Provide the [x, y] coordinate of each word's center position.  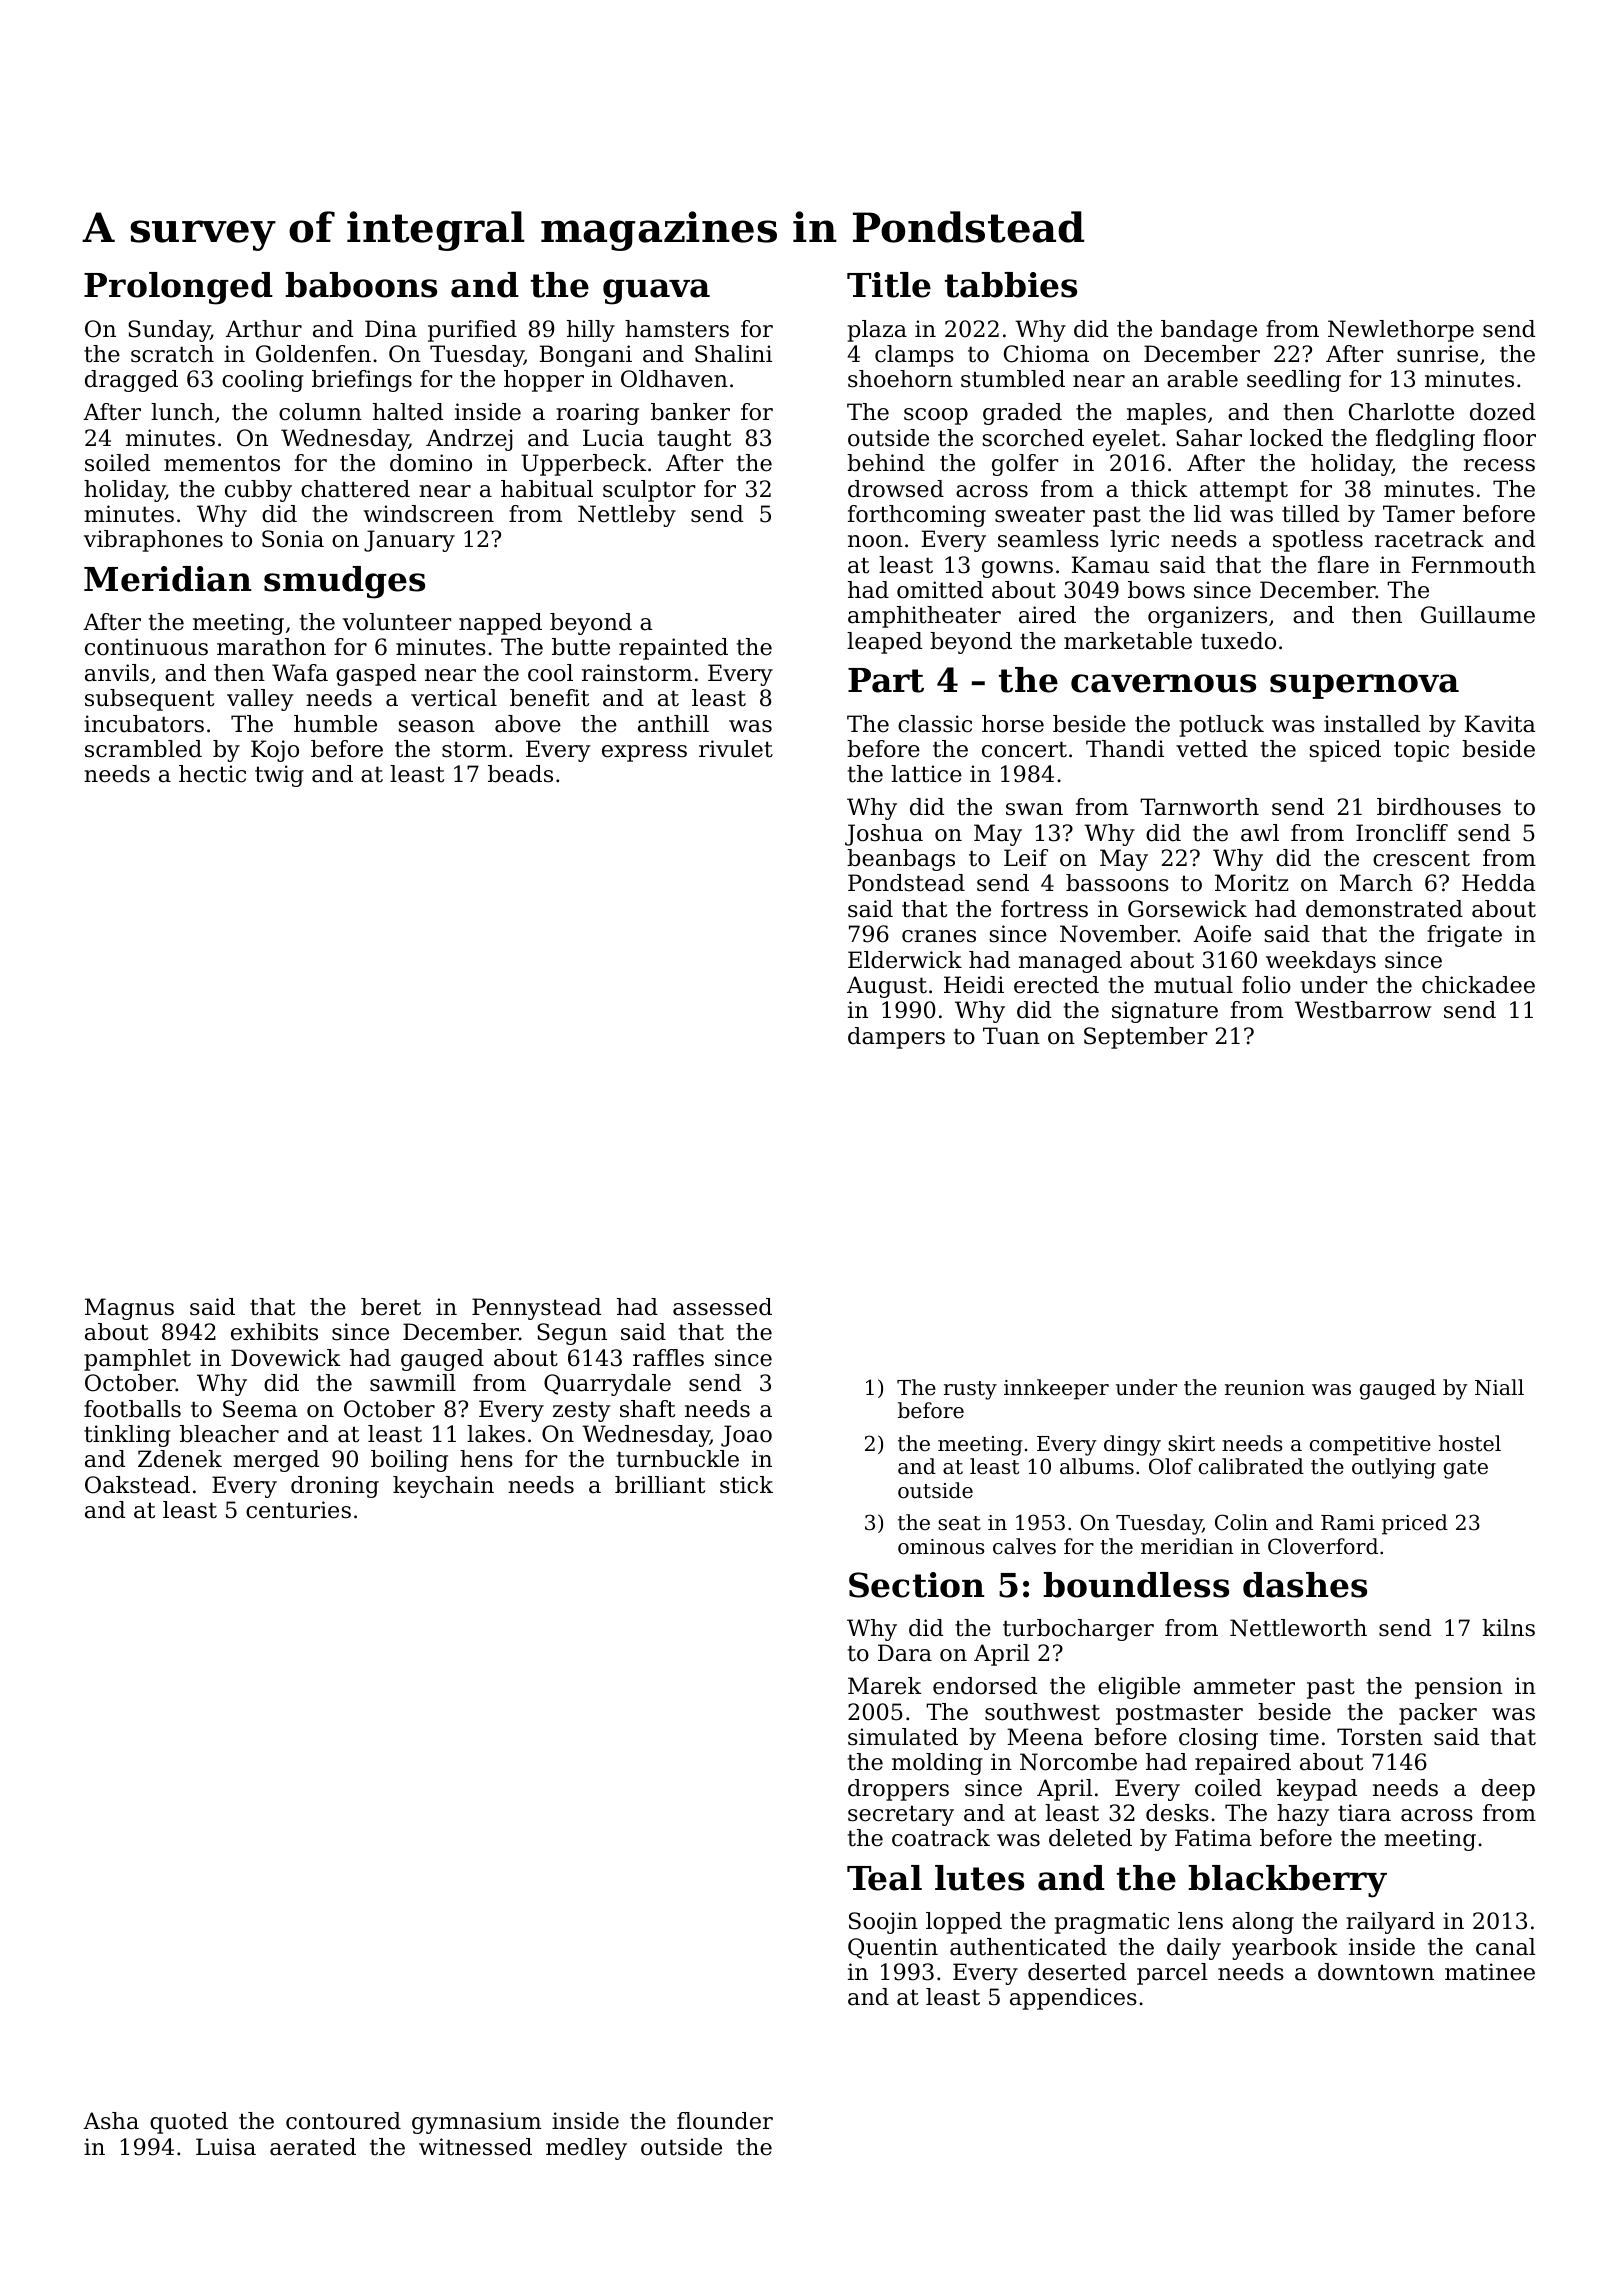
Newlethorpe [1401, 331]
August [887, 987]
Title [889, 285]
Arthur [264, 329]
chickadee [1478, 985]
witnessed [475, 2147]
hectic [212, 774]
